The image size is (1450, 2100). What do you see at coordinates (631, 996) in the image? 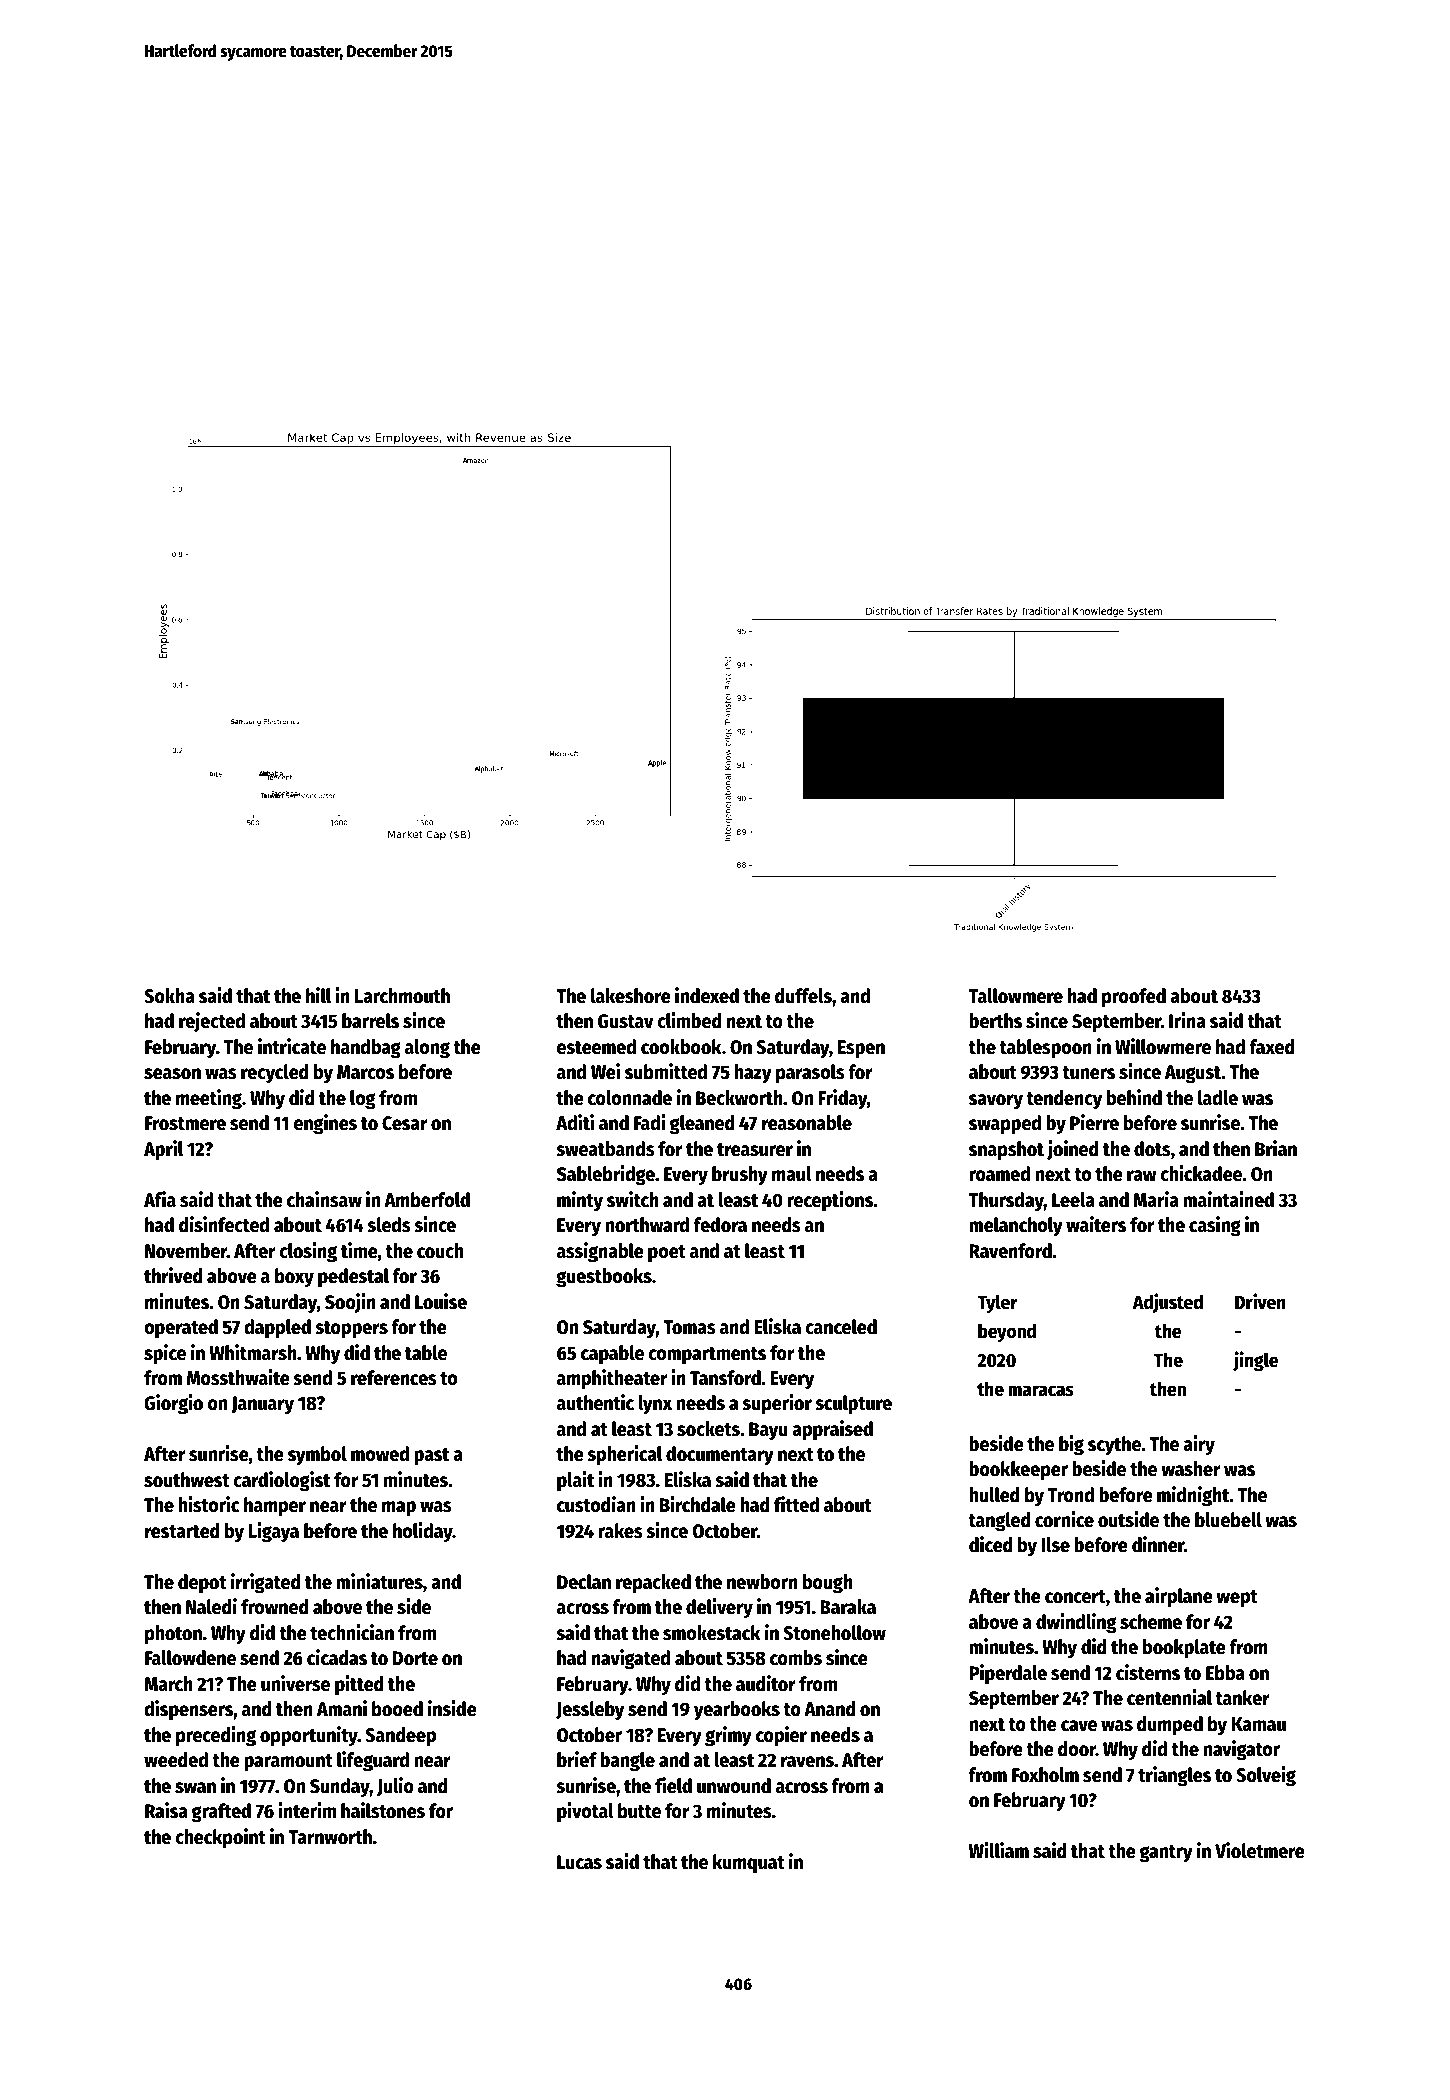
I see `lakeshore` at bounding box center [631, 996].
